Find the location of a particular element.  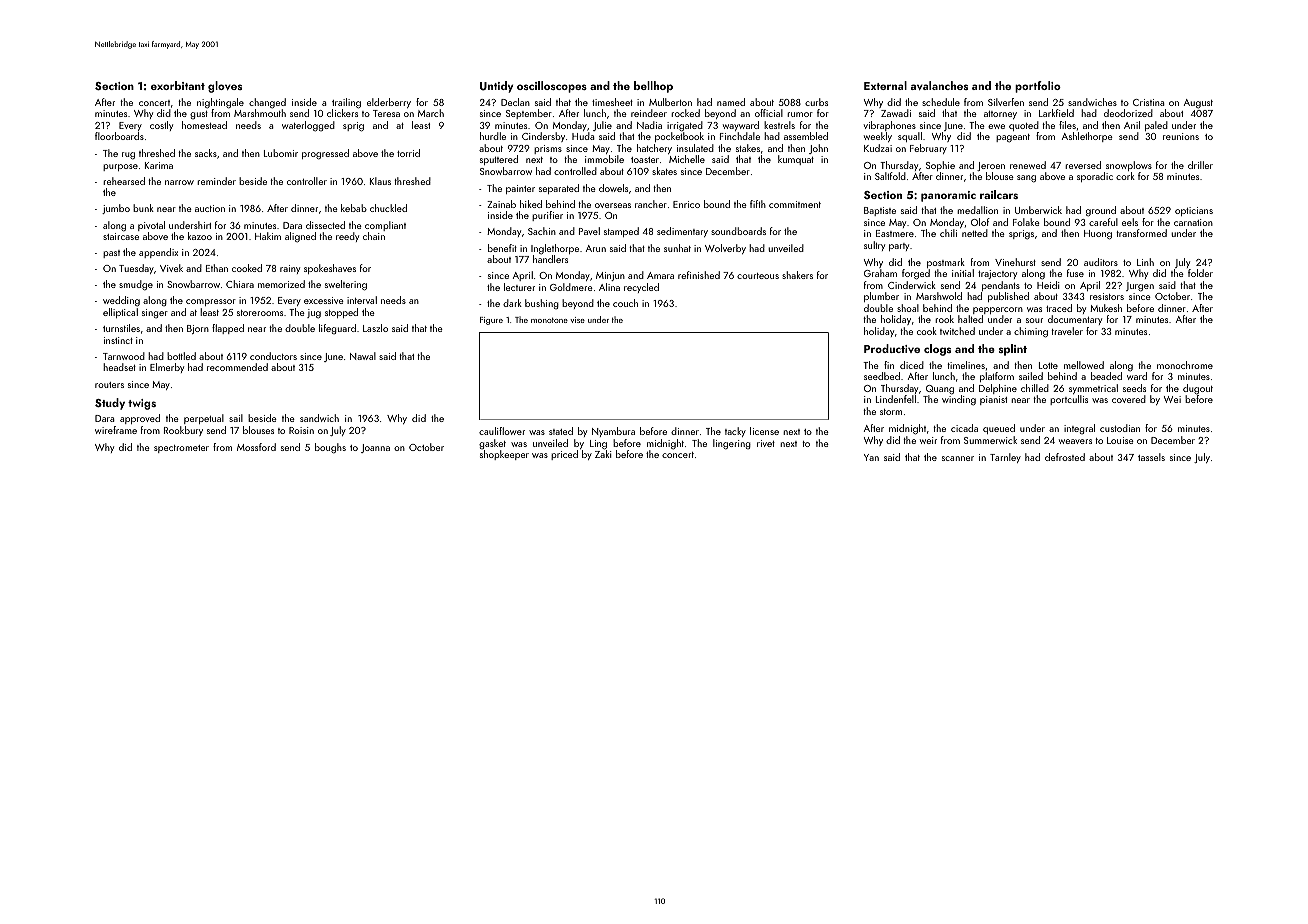

reindeer is located at coordinates (649, 113).
